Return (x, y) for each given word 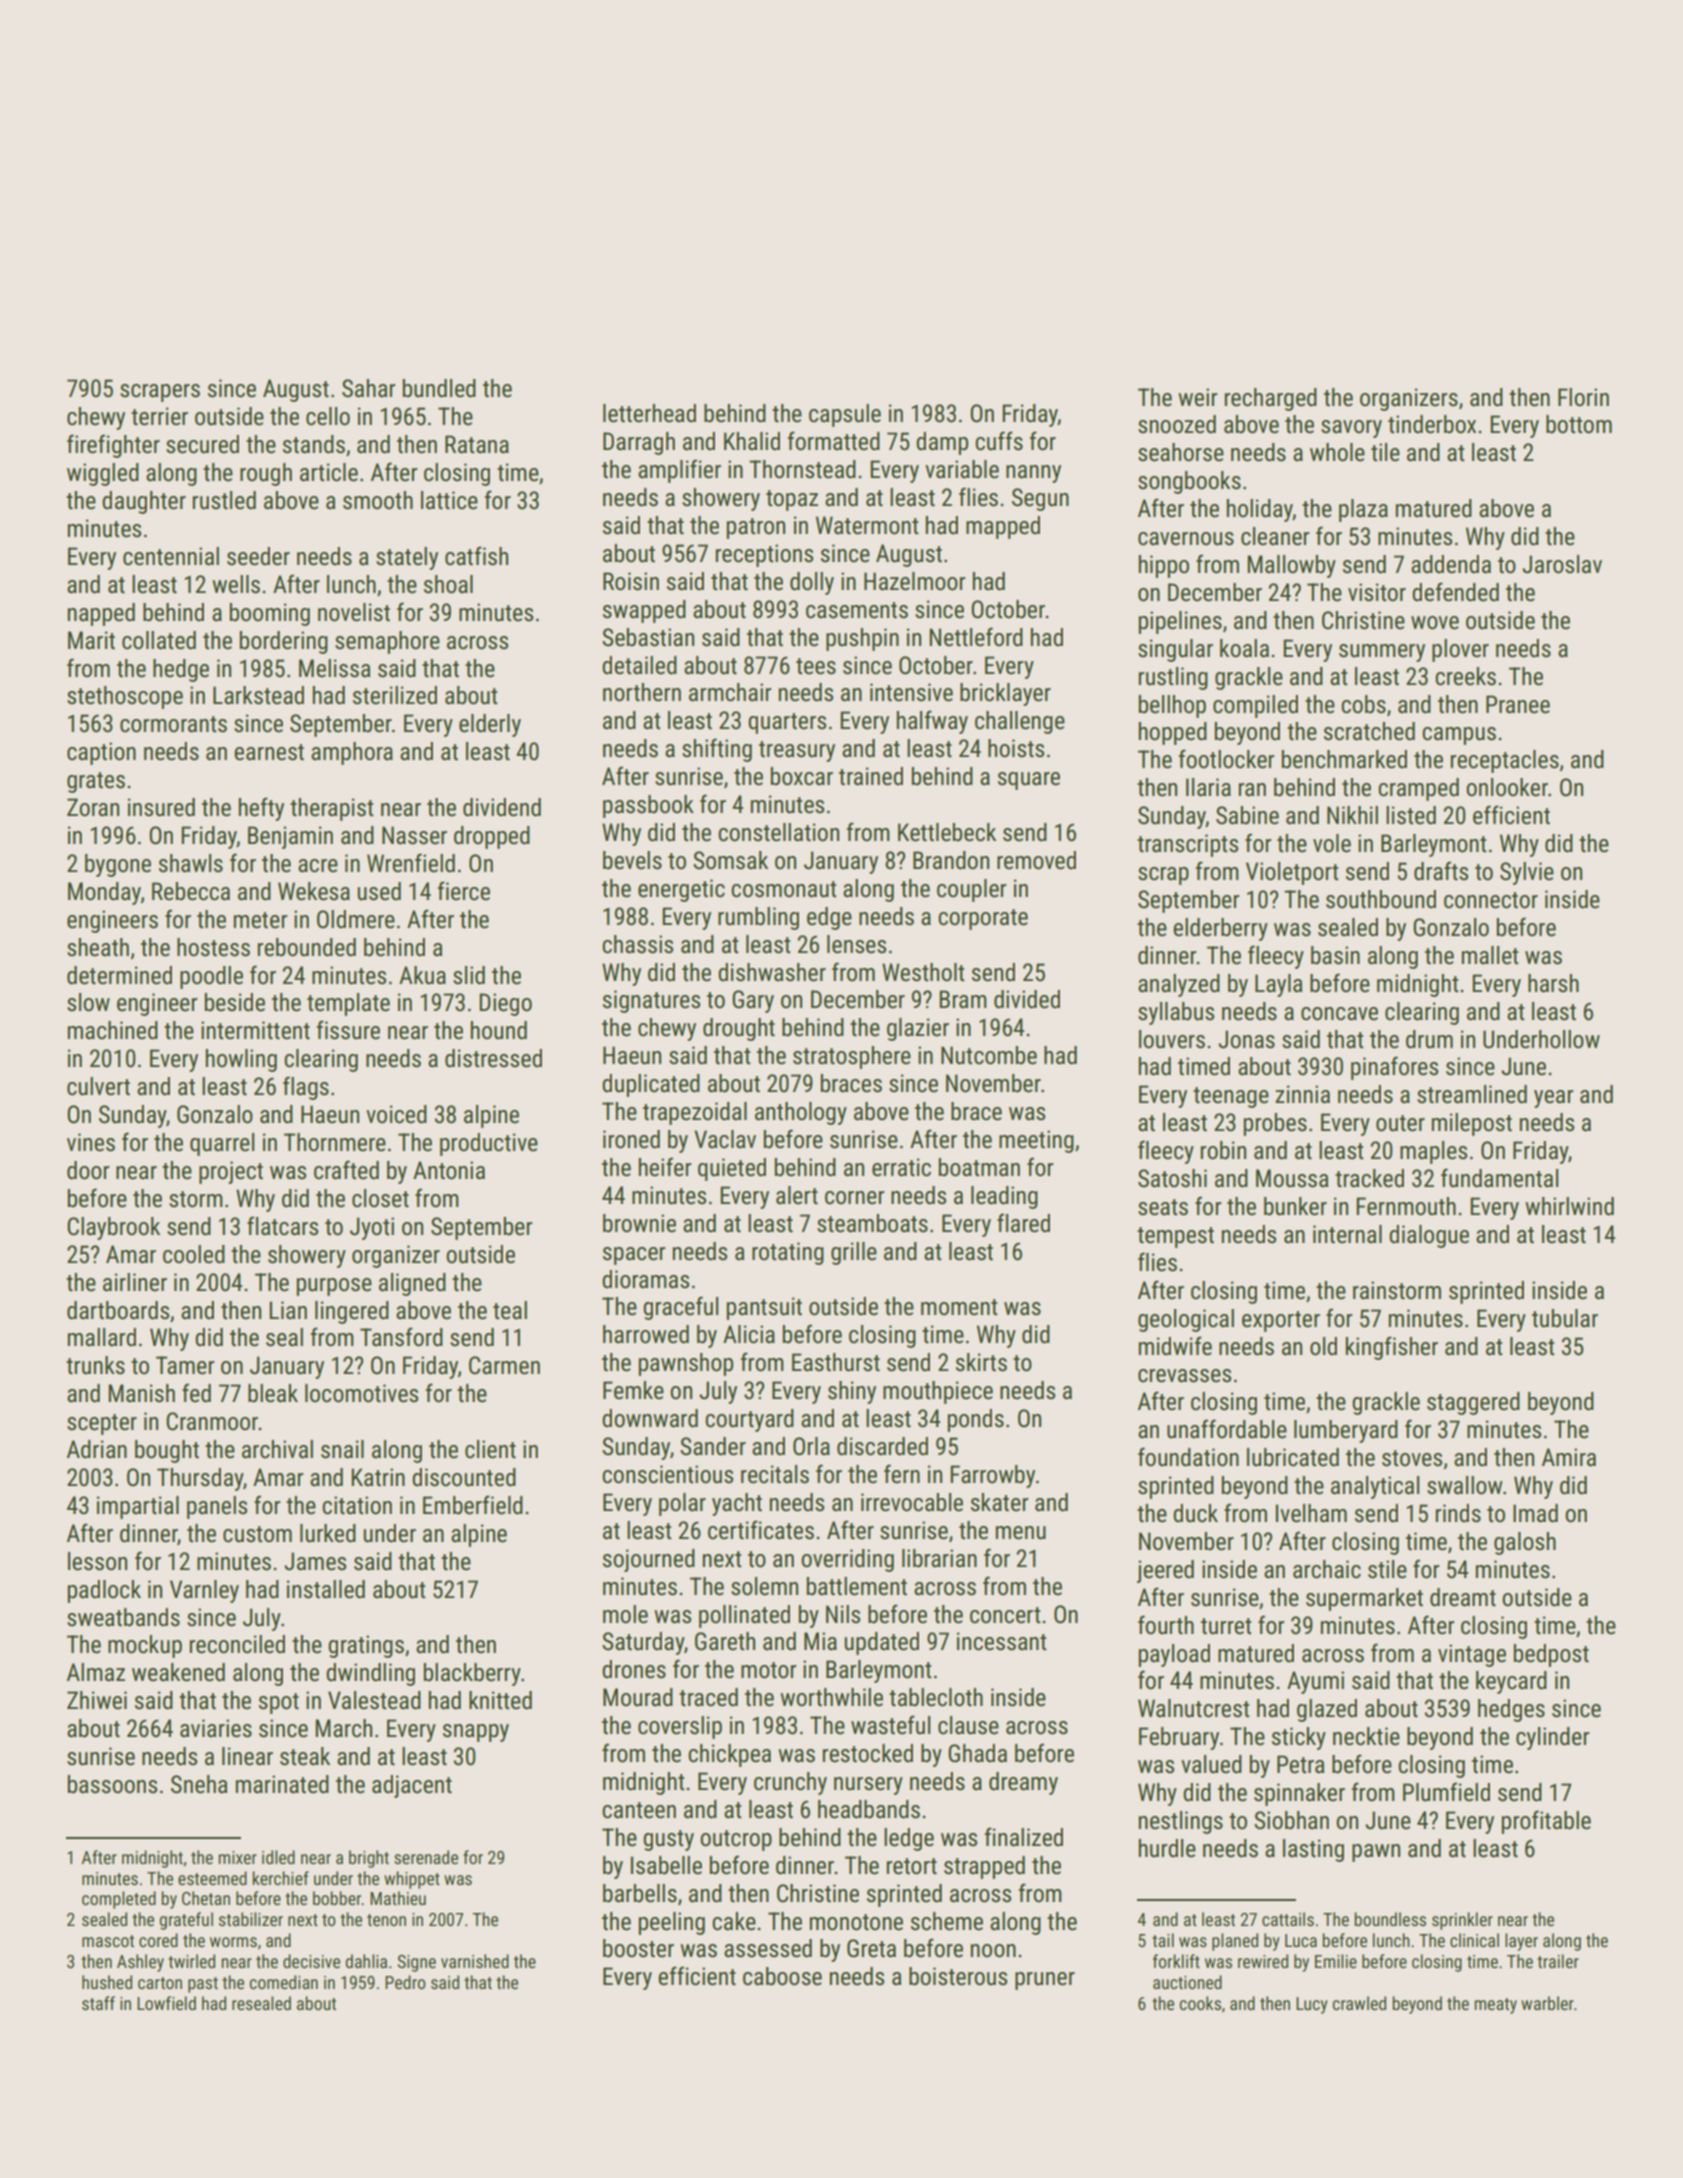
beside (235, 1002)
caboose (782, 1976)
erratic (901, 1167)
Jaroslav (1562, 564)
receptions (764, 555)
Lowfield (166, 2003)
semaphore (387, 642)
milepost (1472, 1124)
